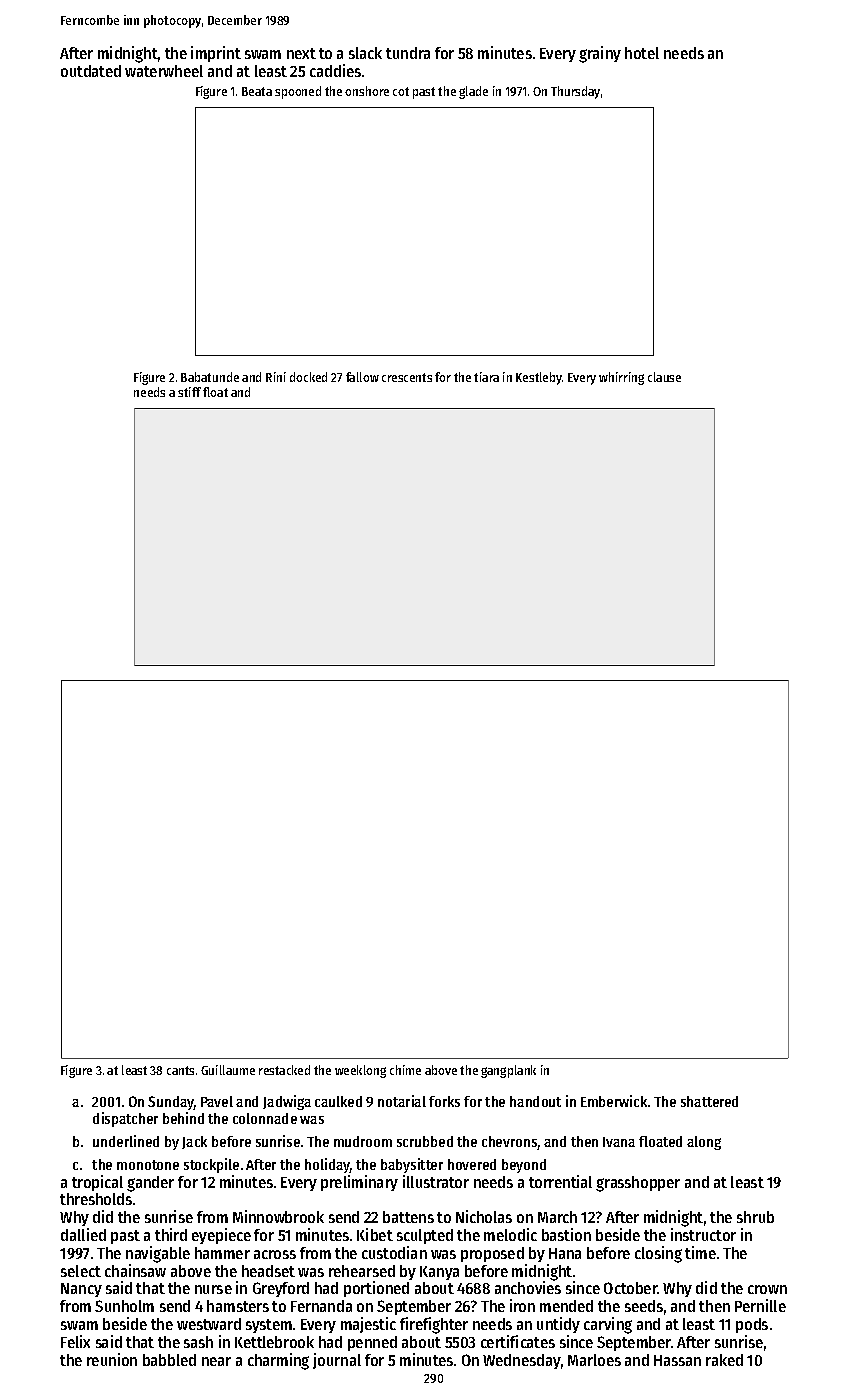  I want to click on crescents, so click(407, 377).
